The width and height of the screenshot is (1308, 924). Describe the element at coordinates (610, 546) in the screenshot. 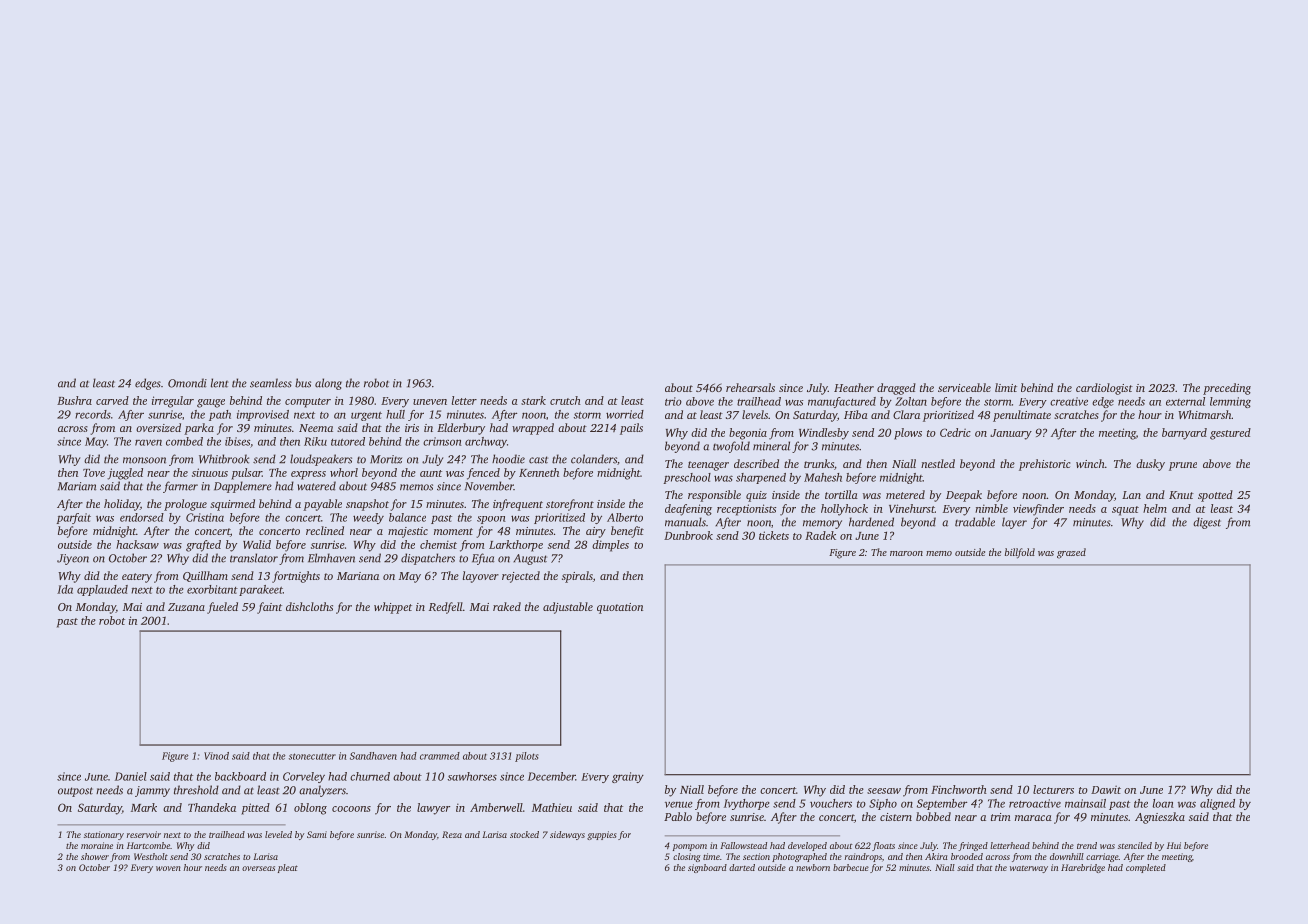

I see `dimples` at that location.
